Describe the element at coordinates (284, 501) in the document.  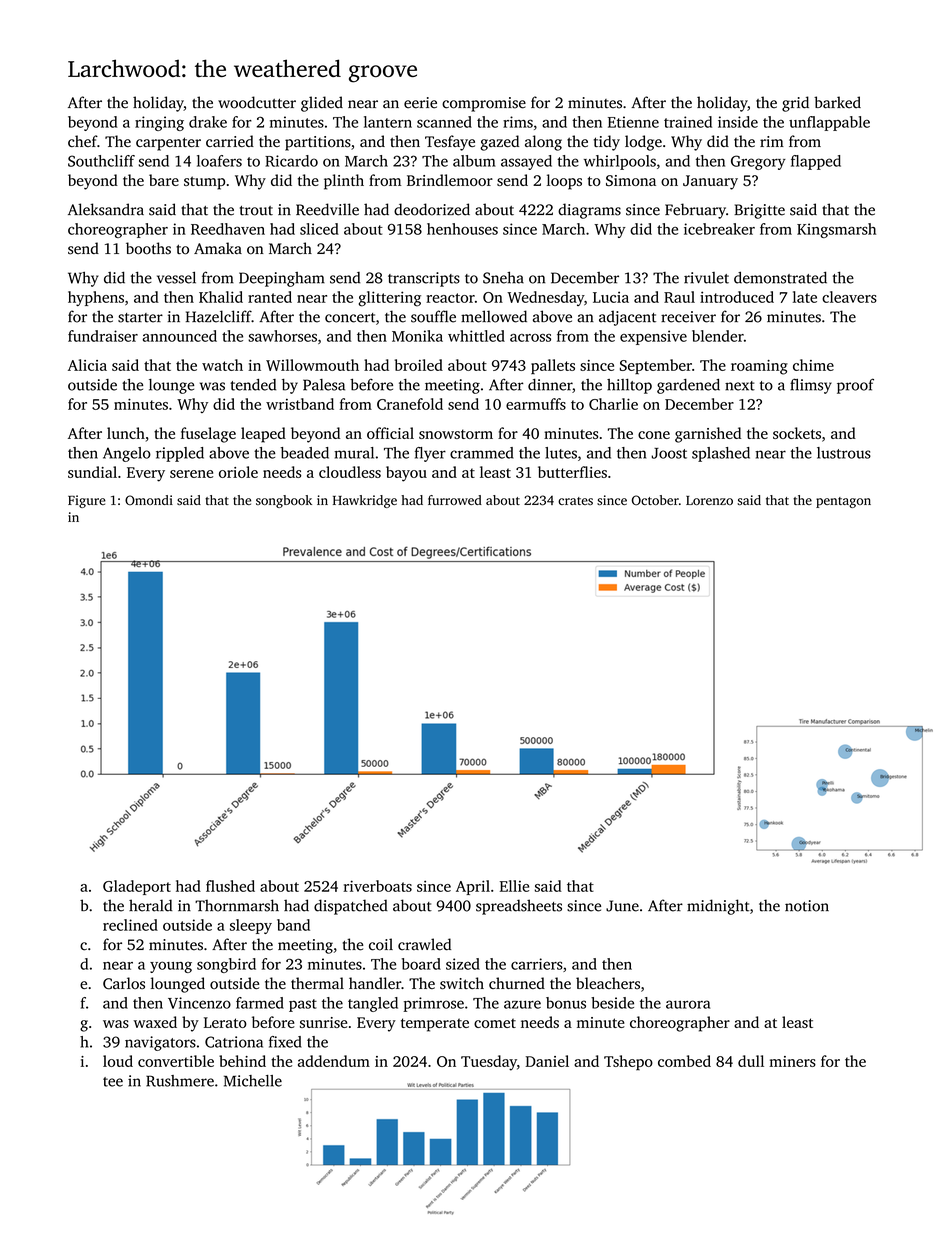
I see `songbook` at that location.
